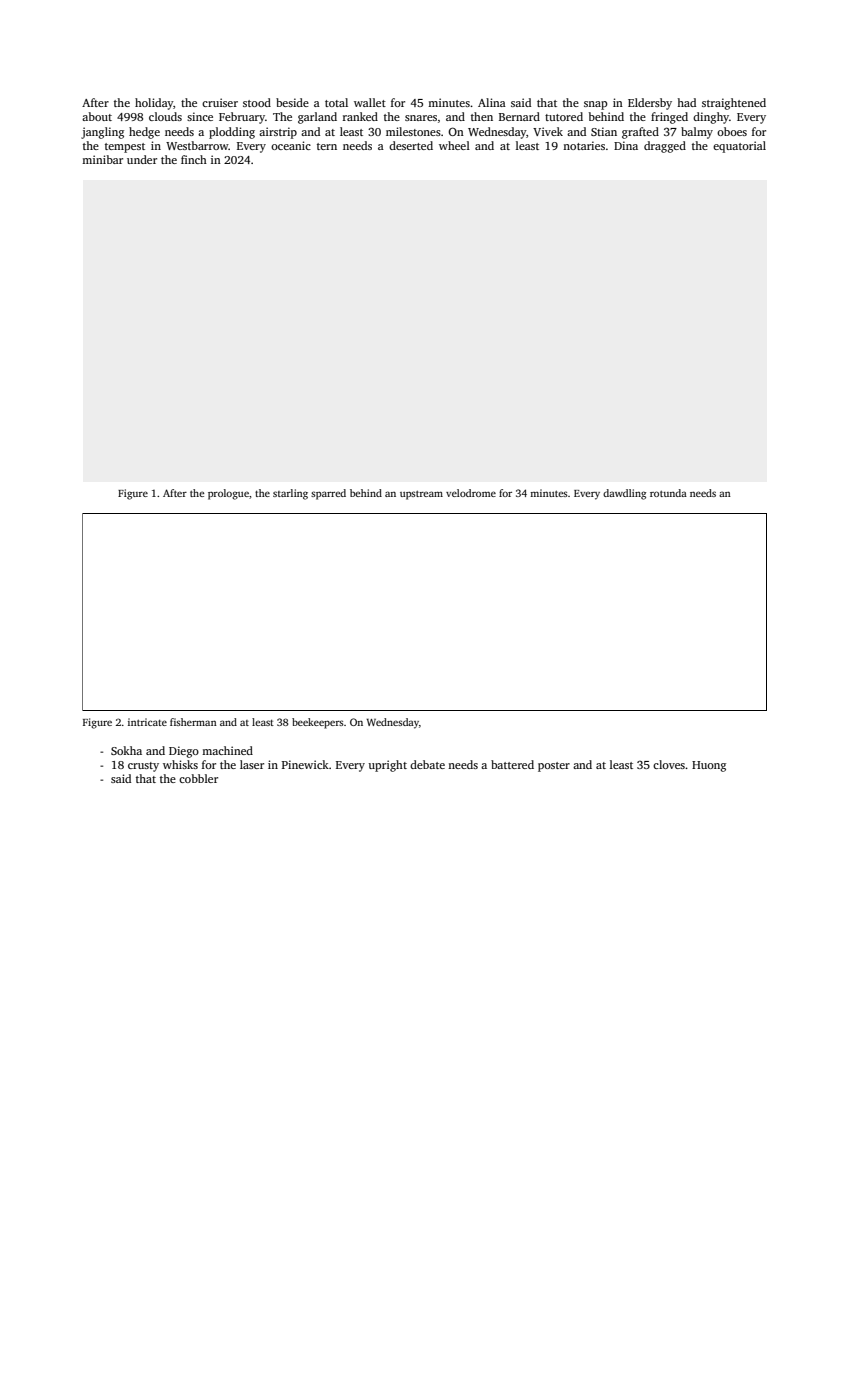 The width and height of the image is (849, 1400). I want to click on straightened, so click(734, 104).
